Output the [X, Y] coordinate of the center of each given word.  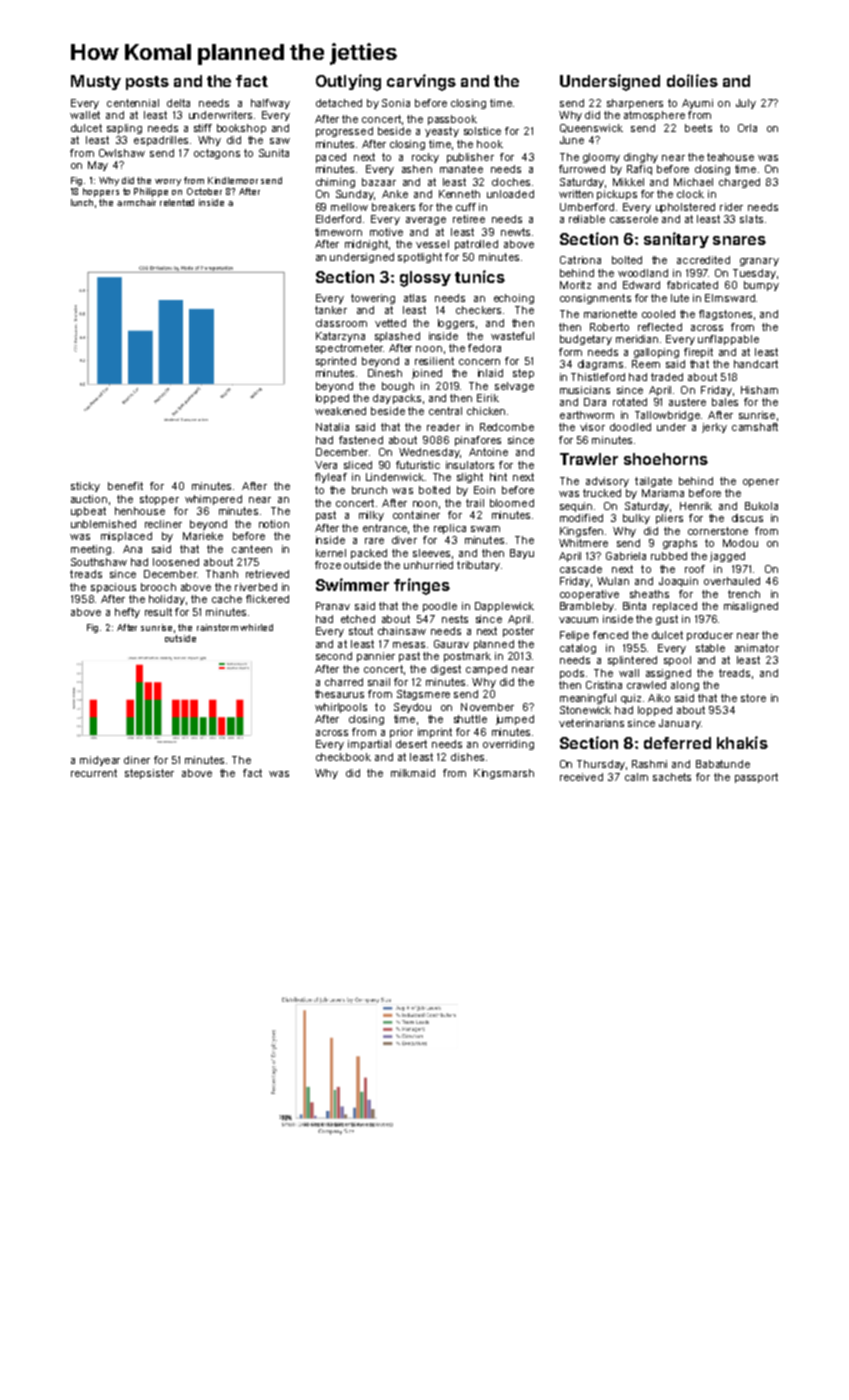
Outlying [348, 82]
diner [137, 760]
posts [147, 83]
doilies [692, 80]
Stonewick [585, 710]
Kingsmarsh [504, 774]
